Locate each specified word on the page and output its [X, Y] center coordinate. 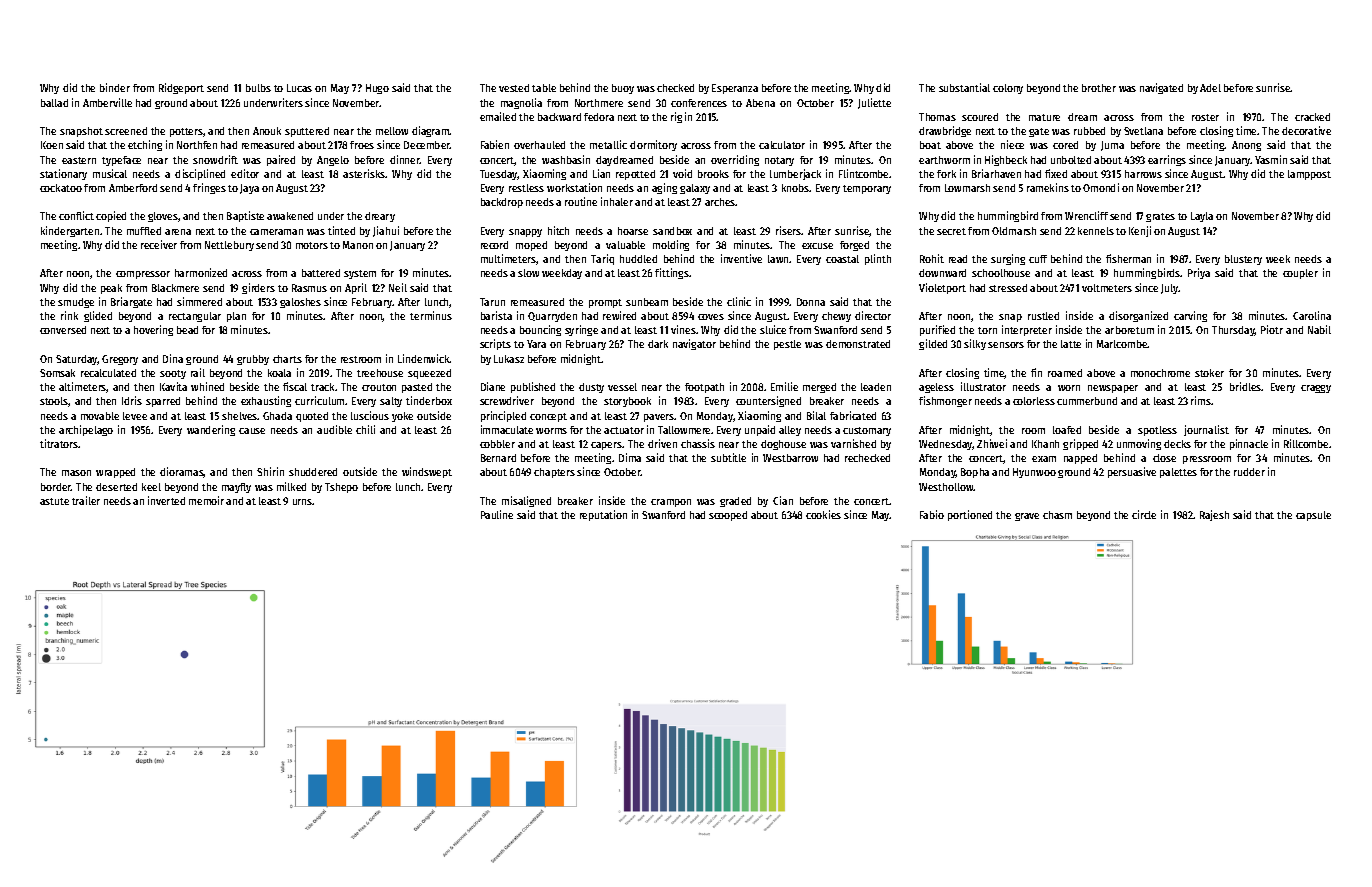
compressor [143, 275]
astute [54, 501]
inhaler [617, 201]
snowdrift [215, 159]
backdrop [502, 203]
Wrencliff [1086, 215]
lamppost [1309, 175]
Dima [630, 457]
